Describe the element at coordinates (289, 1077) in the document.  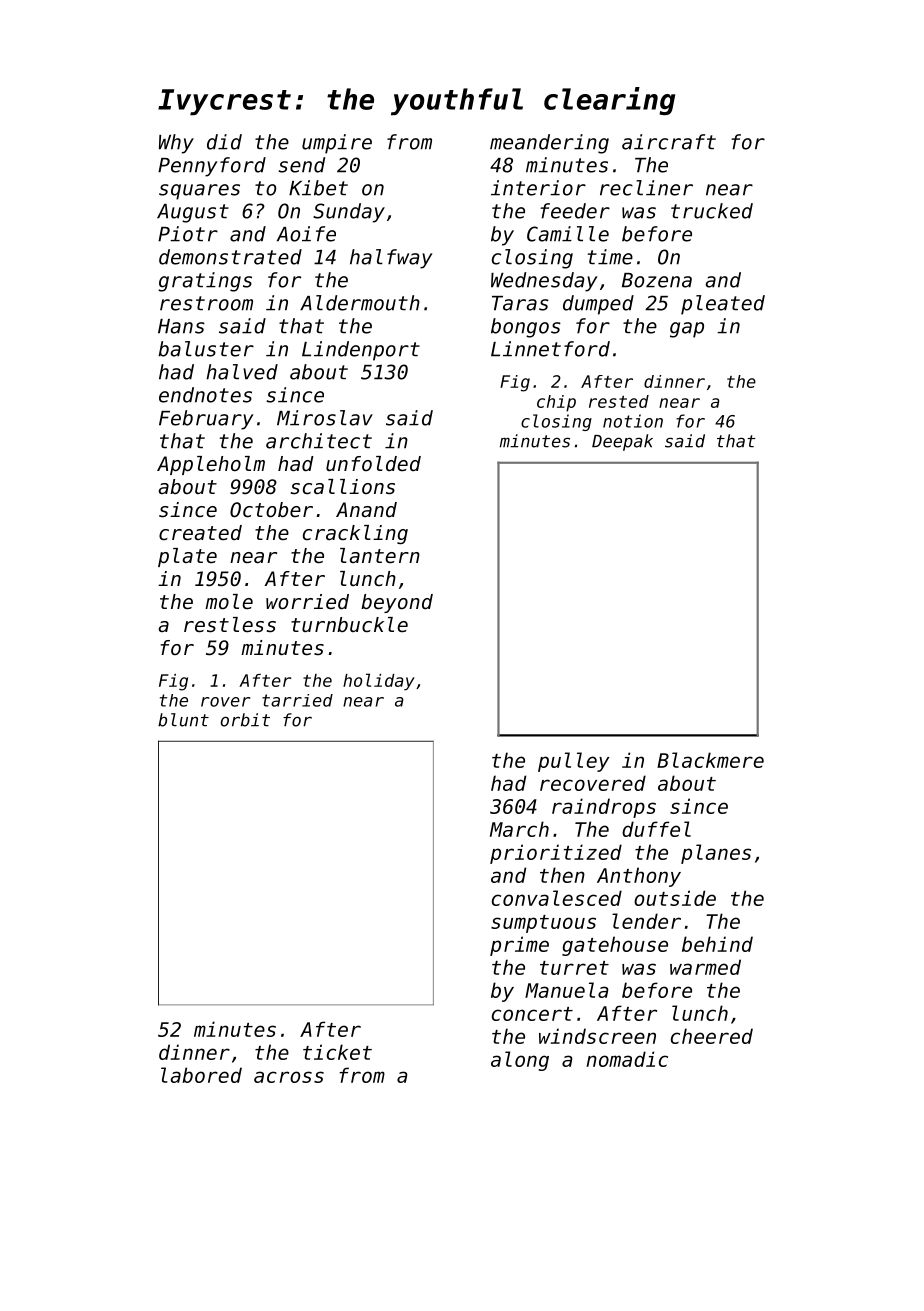
I see `across` at that location.
